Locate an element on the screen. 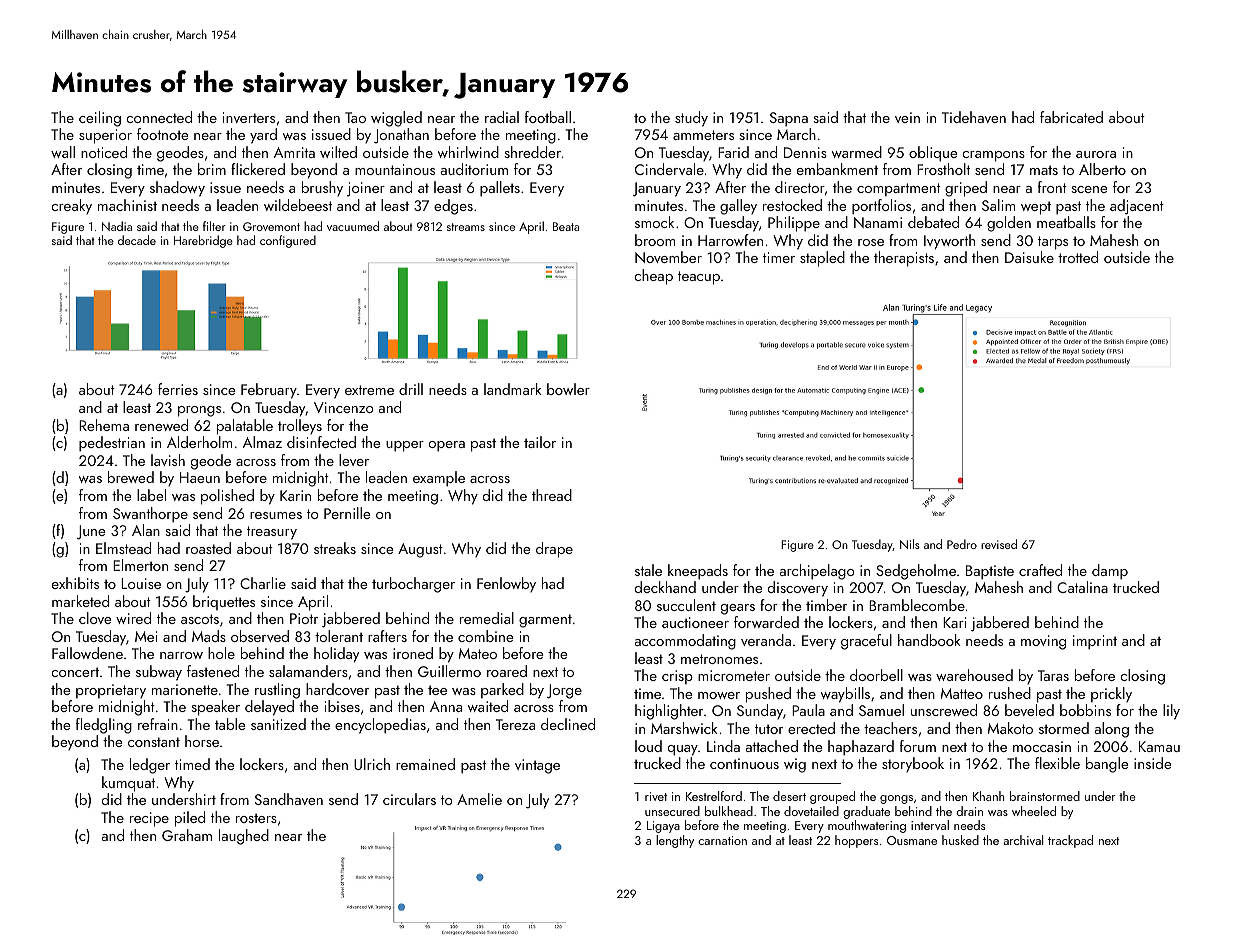 The image size is (1233, 952). revised is located at coordinates (999, 544).
